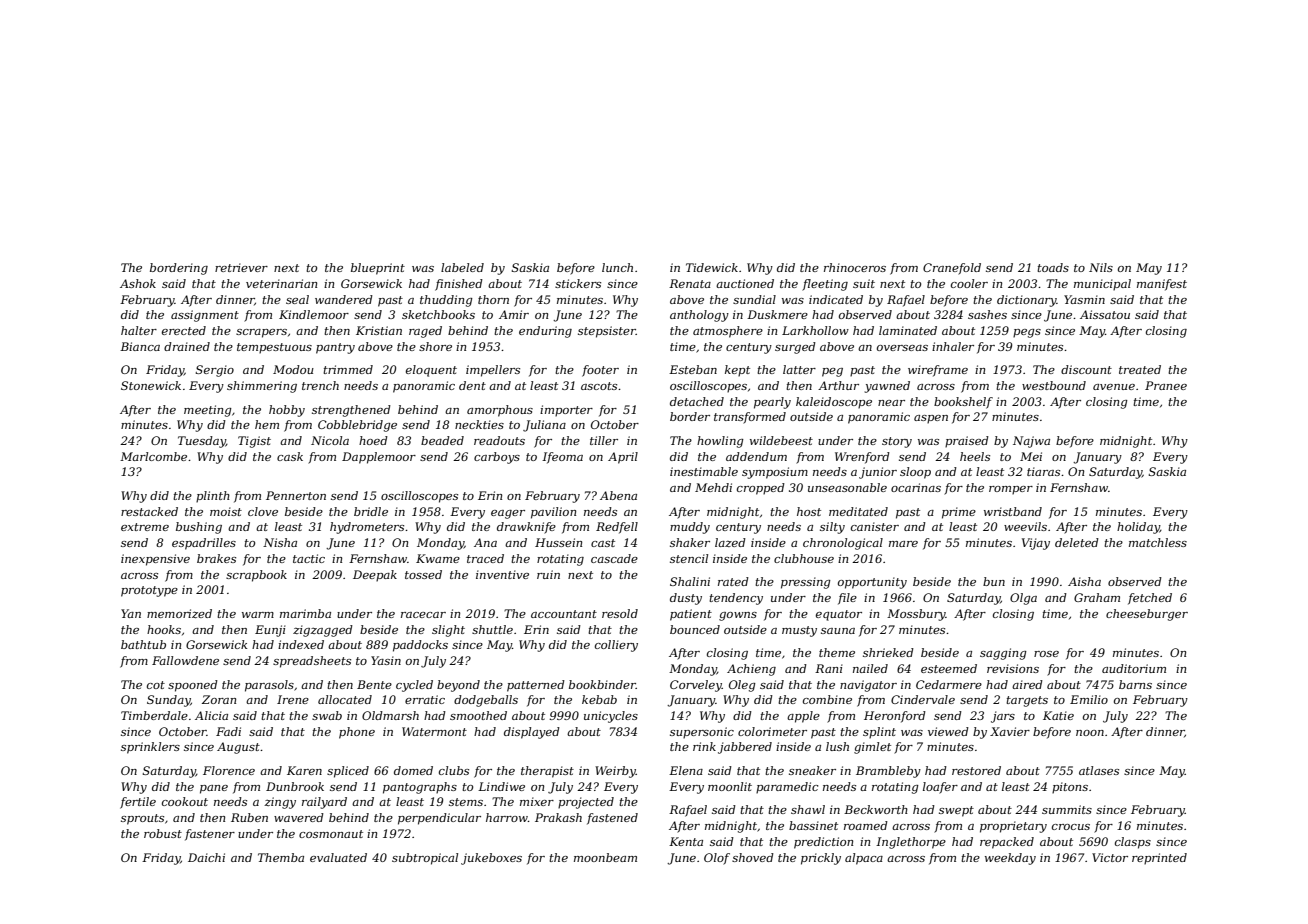  What do you see at coordinates (903, 544) in the screenshot?
I see `mare` at bounding box center [903, 544].
